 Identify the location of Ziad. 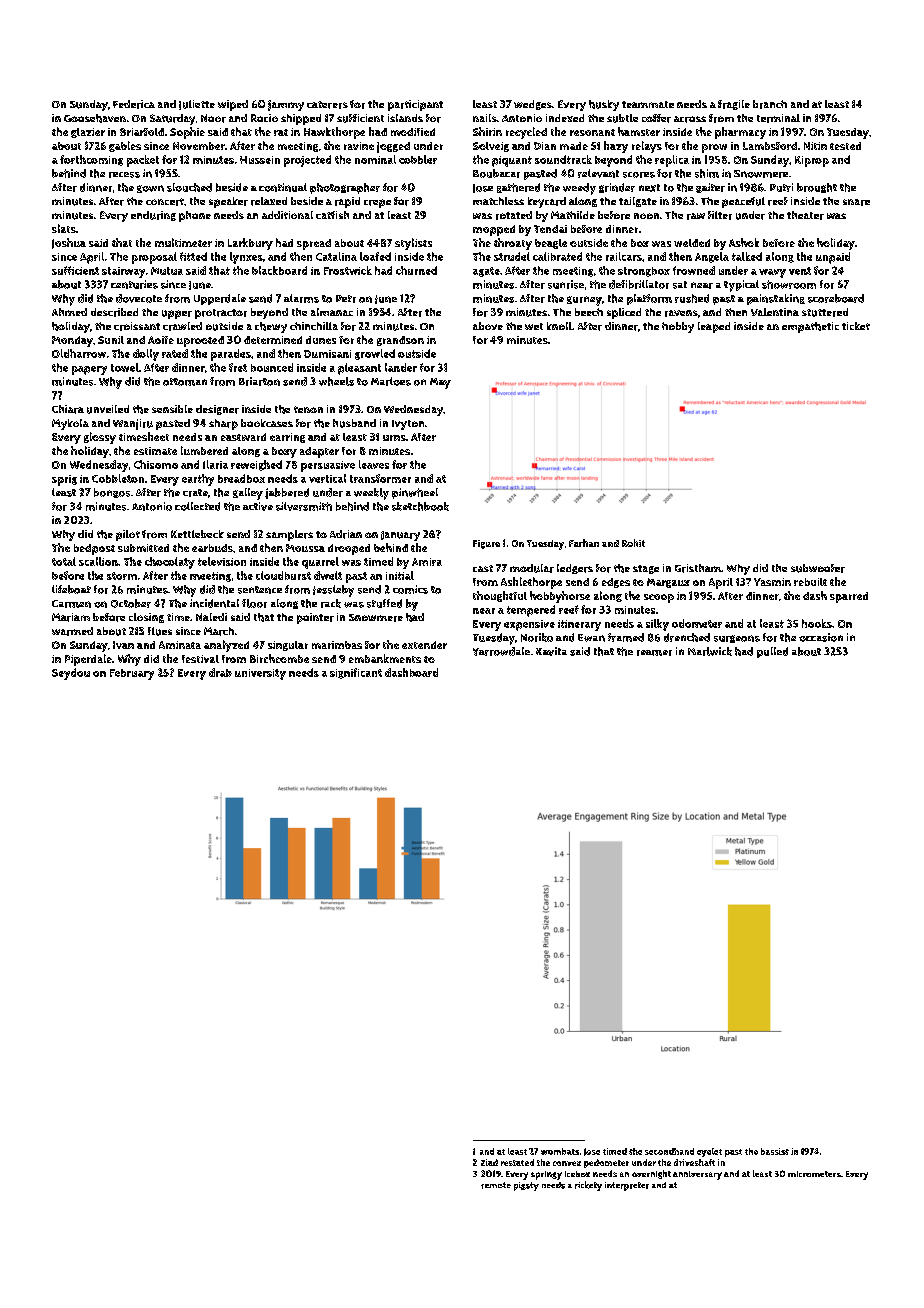
(489, 1162).
